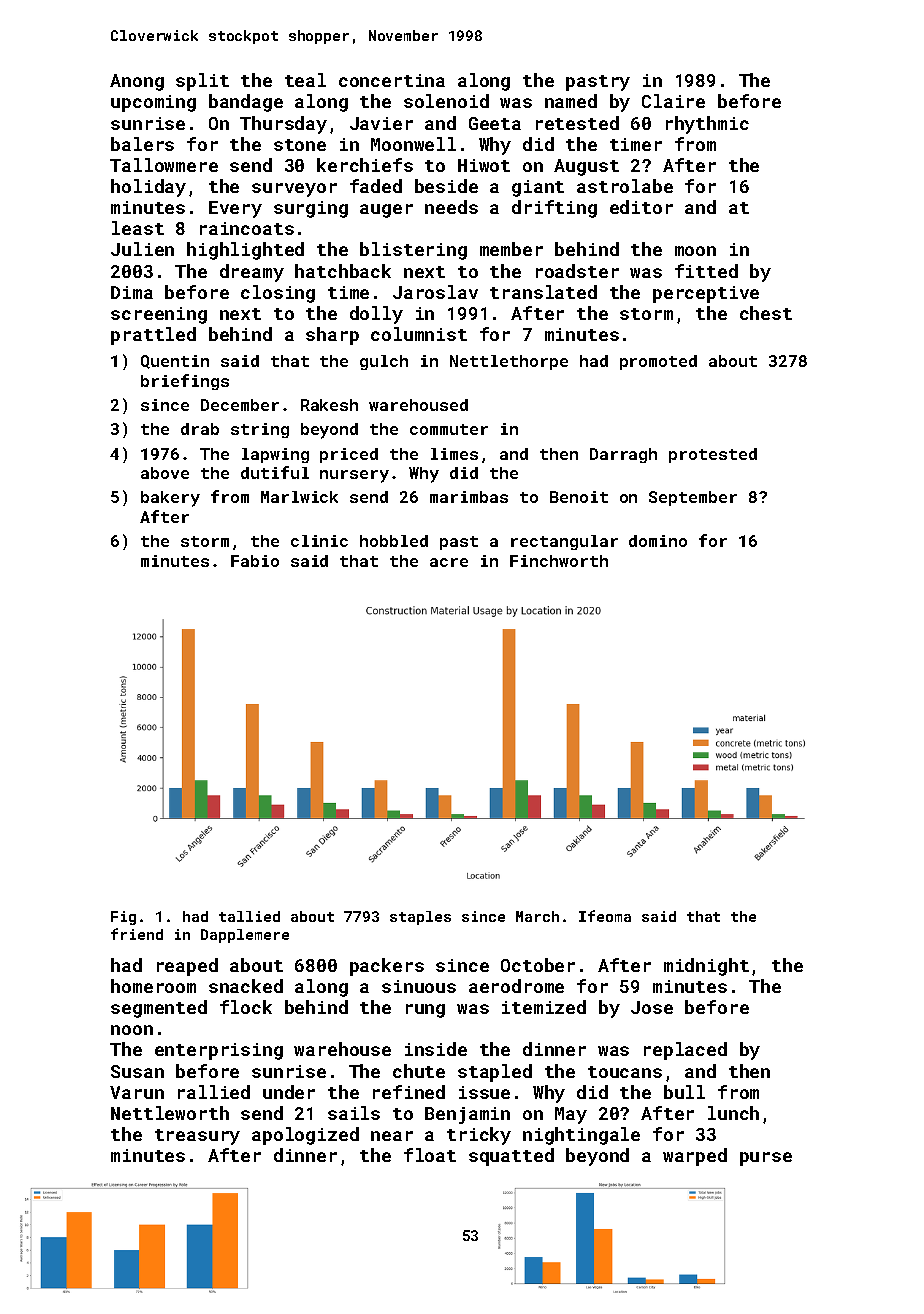 The width and height of the document is (924, 1314). I want to click on under, so click(289, 1092).
